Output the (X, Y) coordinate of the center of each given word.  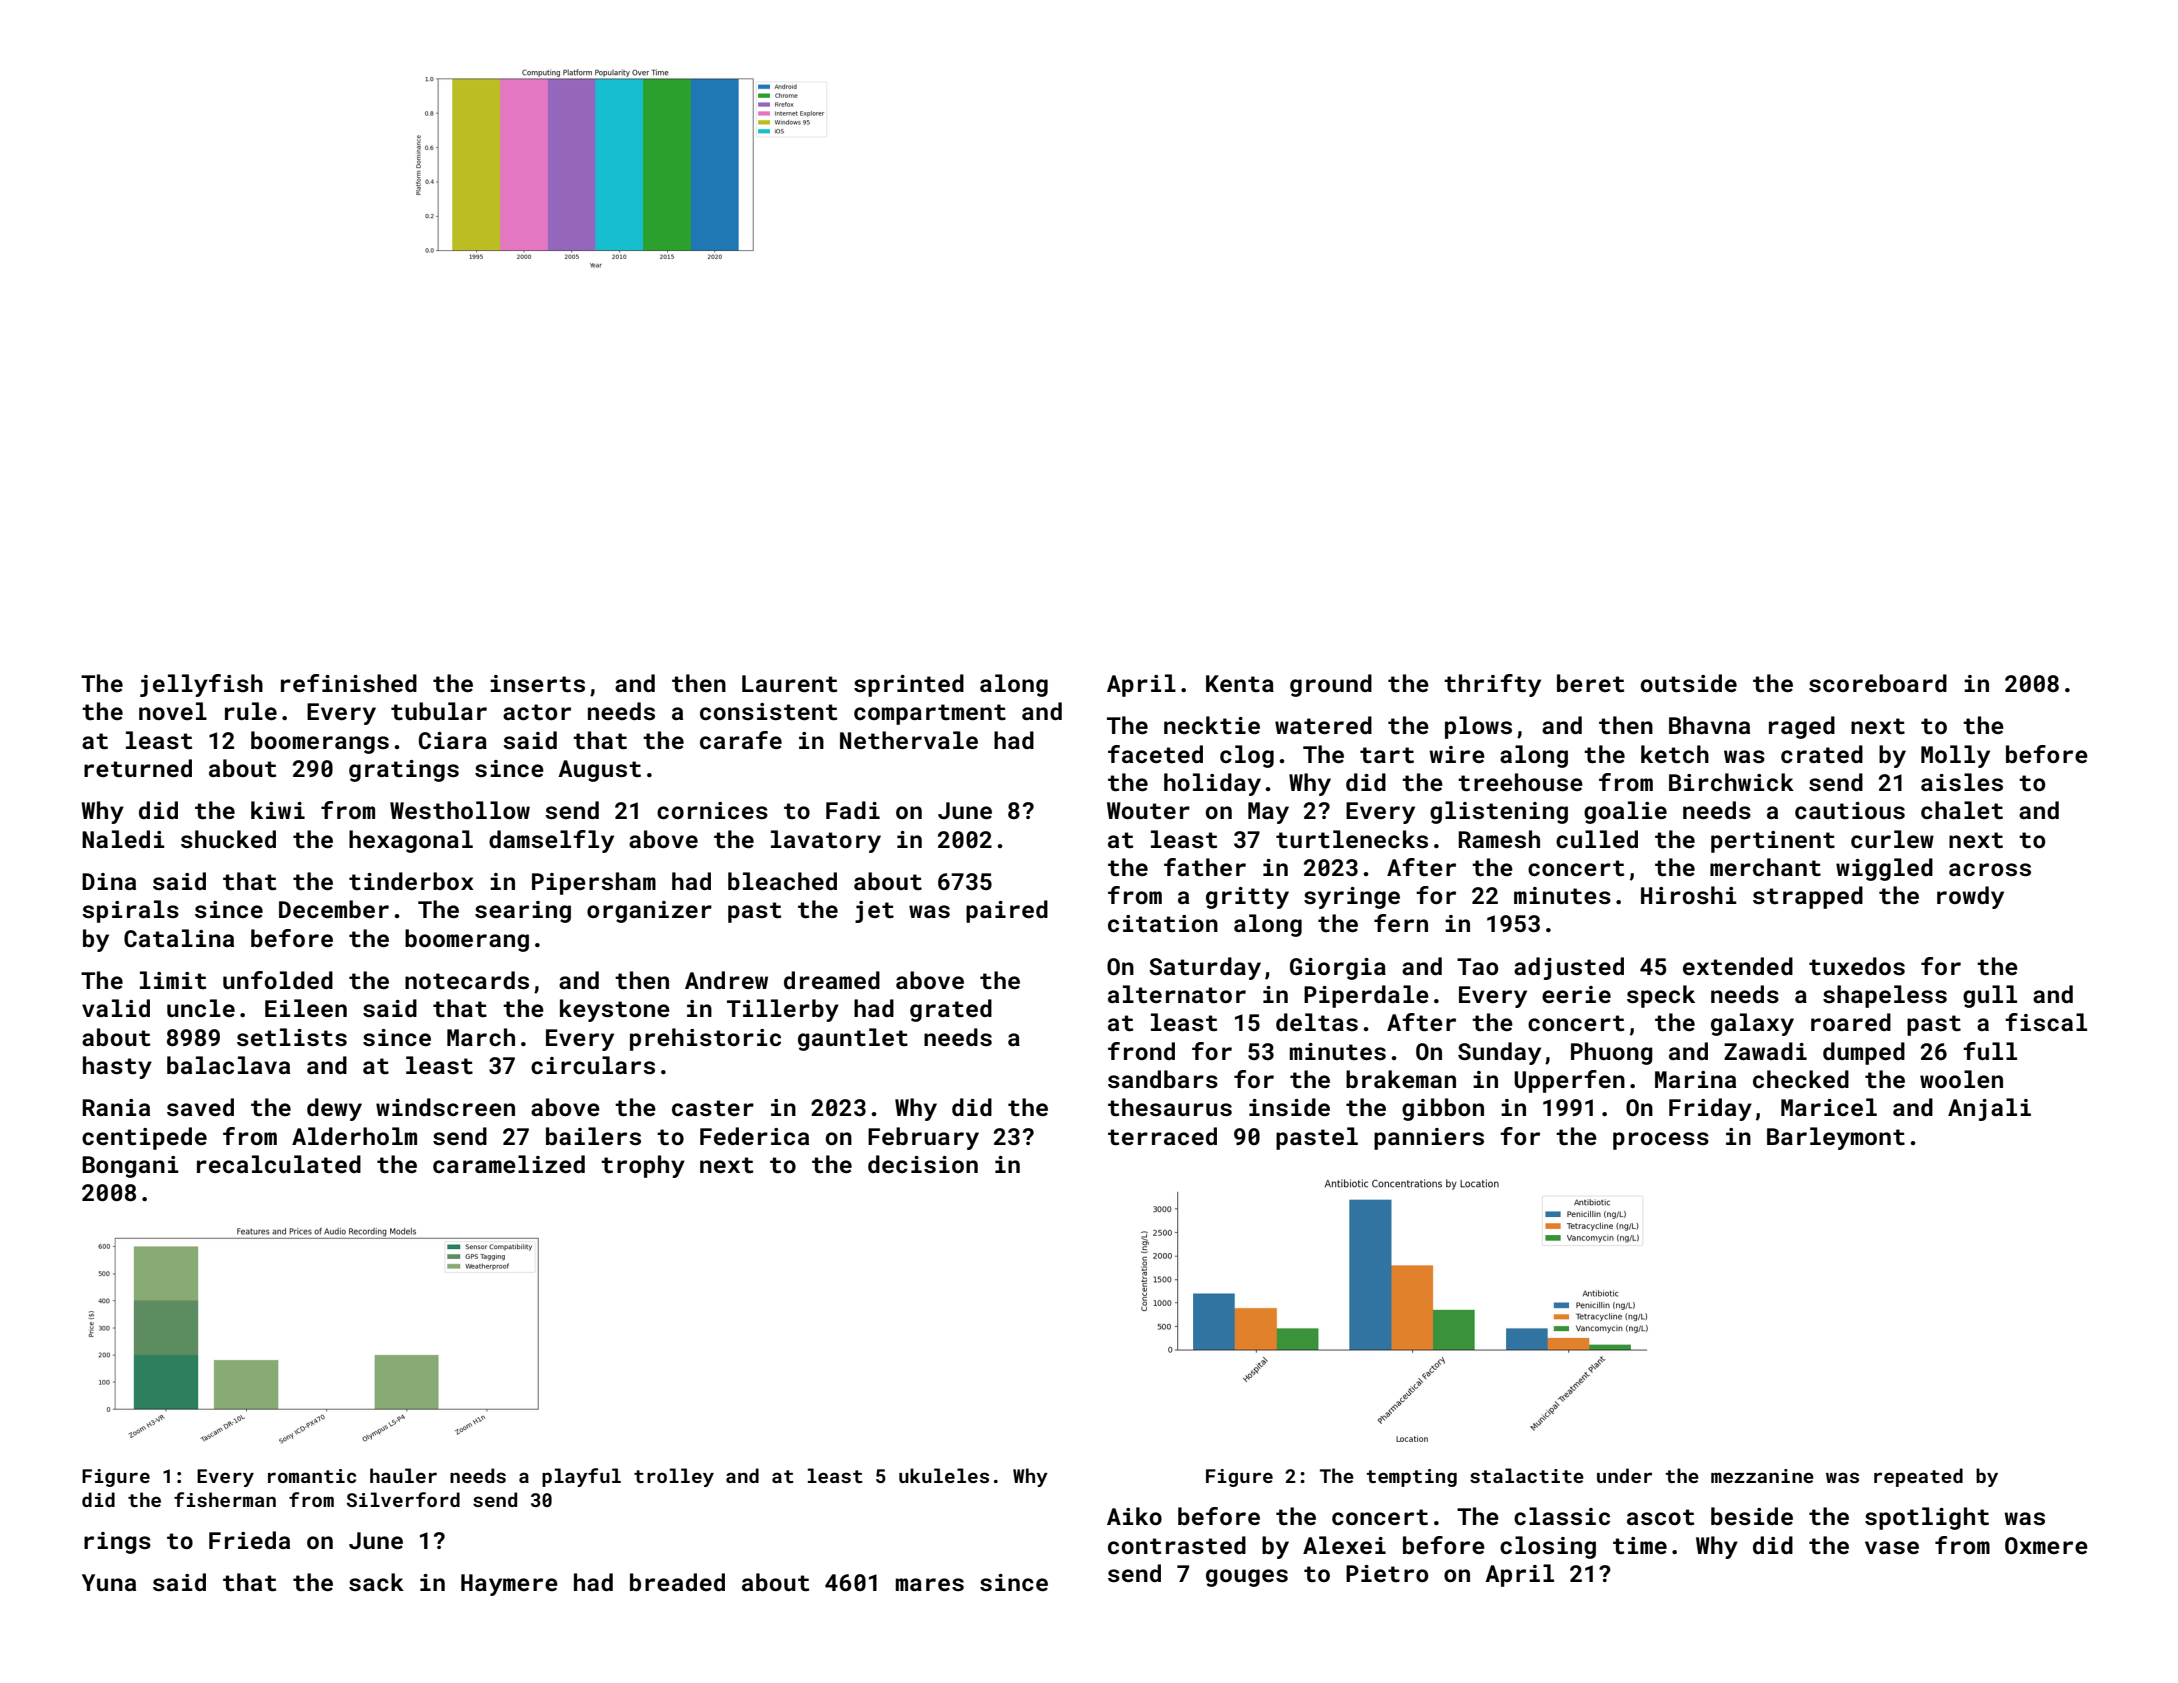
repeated (1918, 1477)
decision (923, 1164)
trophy (643, 1166)
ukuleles (944, 1475)
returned (138, 768)
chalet (1962, 810)
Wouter (1148, 810)
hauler (403, 1475)
